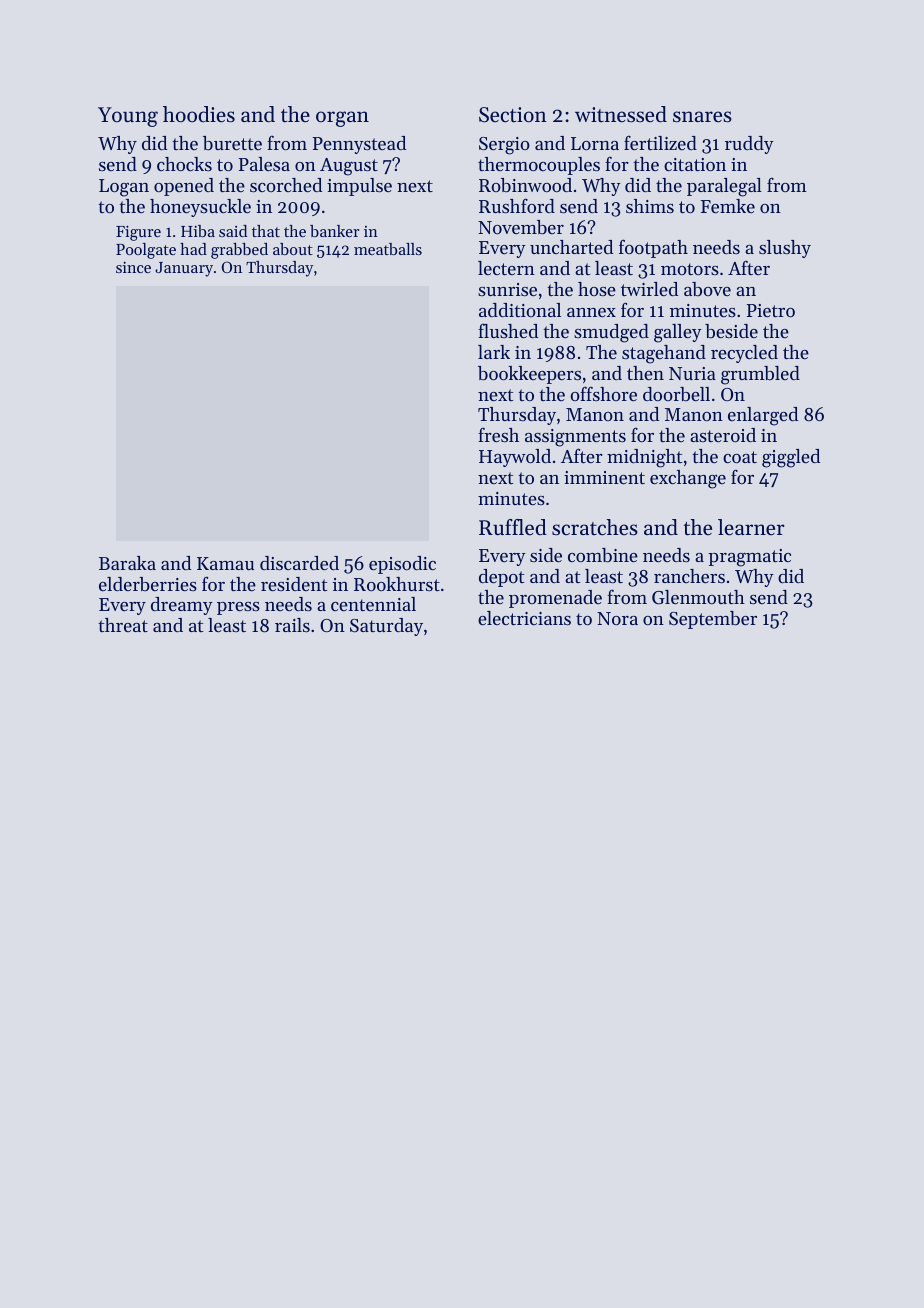 The width and height of the image is (924, 1308). Describe the element at coordinates (504, 146) in the image. I see `Sergio` at that location.
